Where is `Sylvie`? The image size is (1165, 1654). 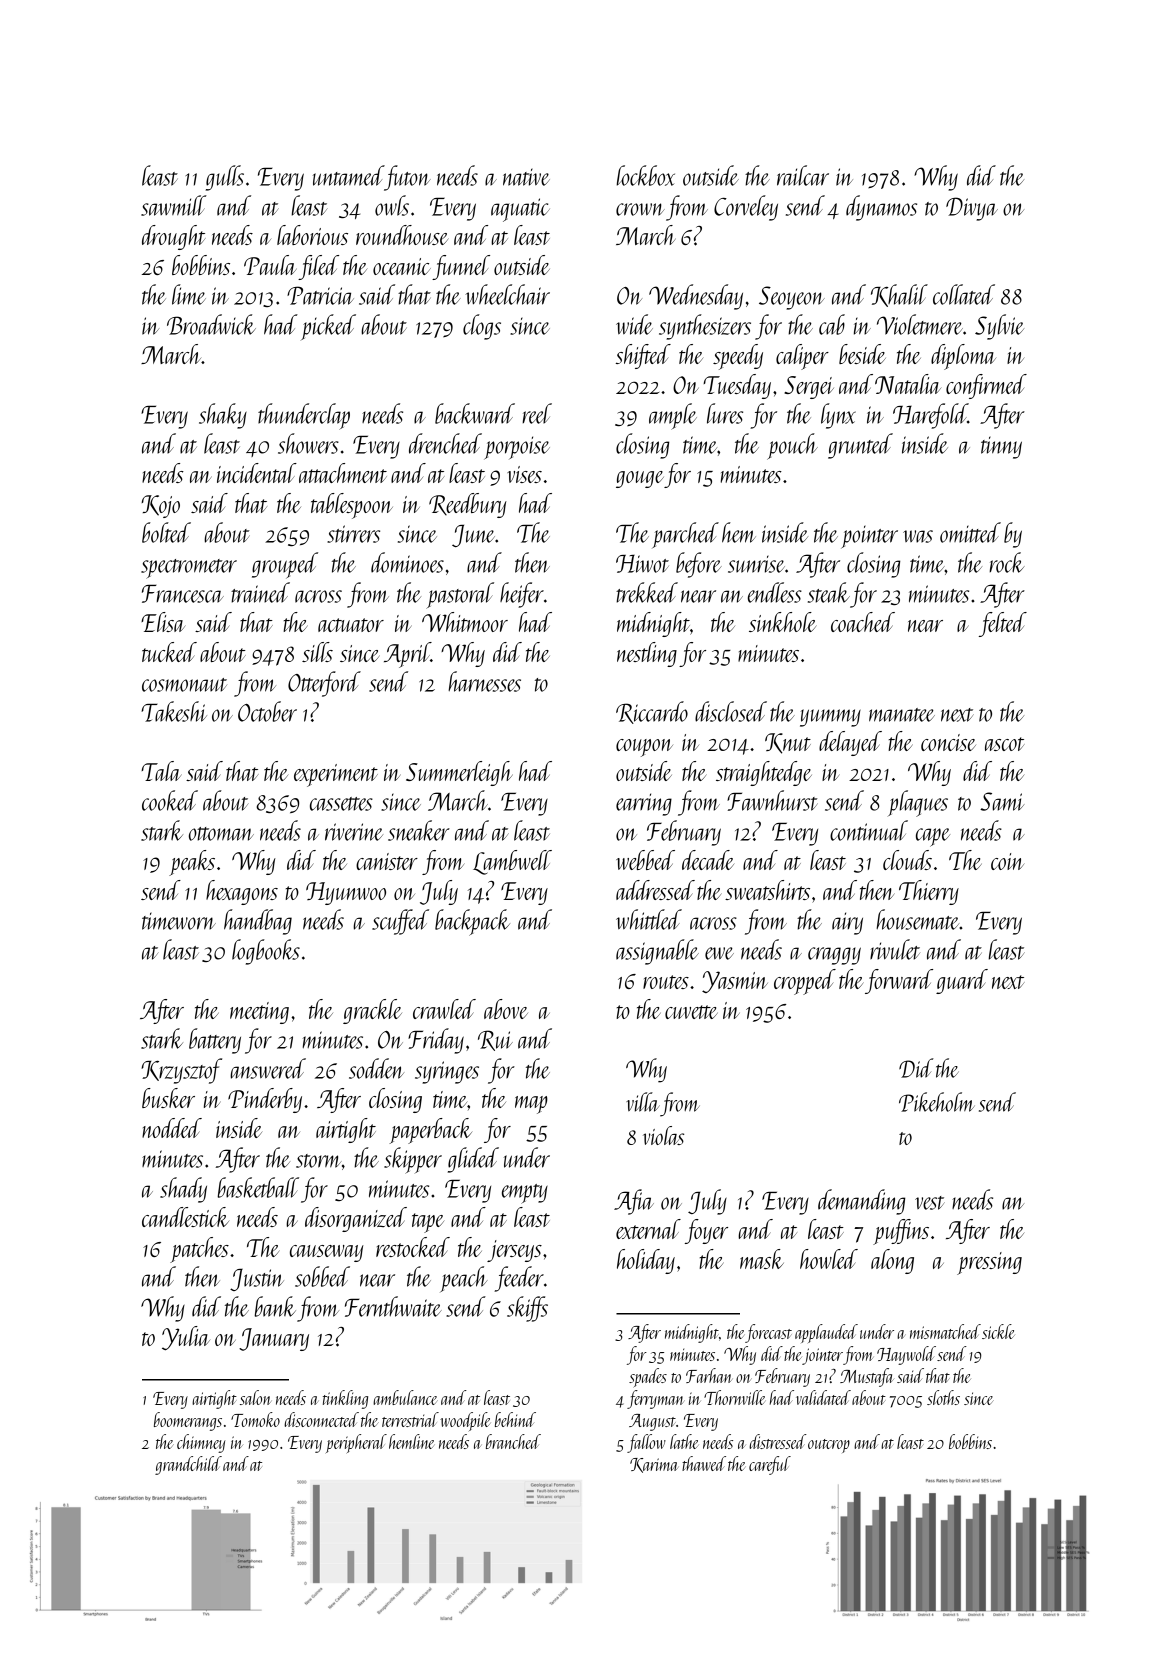 Sylvie is located at coordinates (999, 327).
